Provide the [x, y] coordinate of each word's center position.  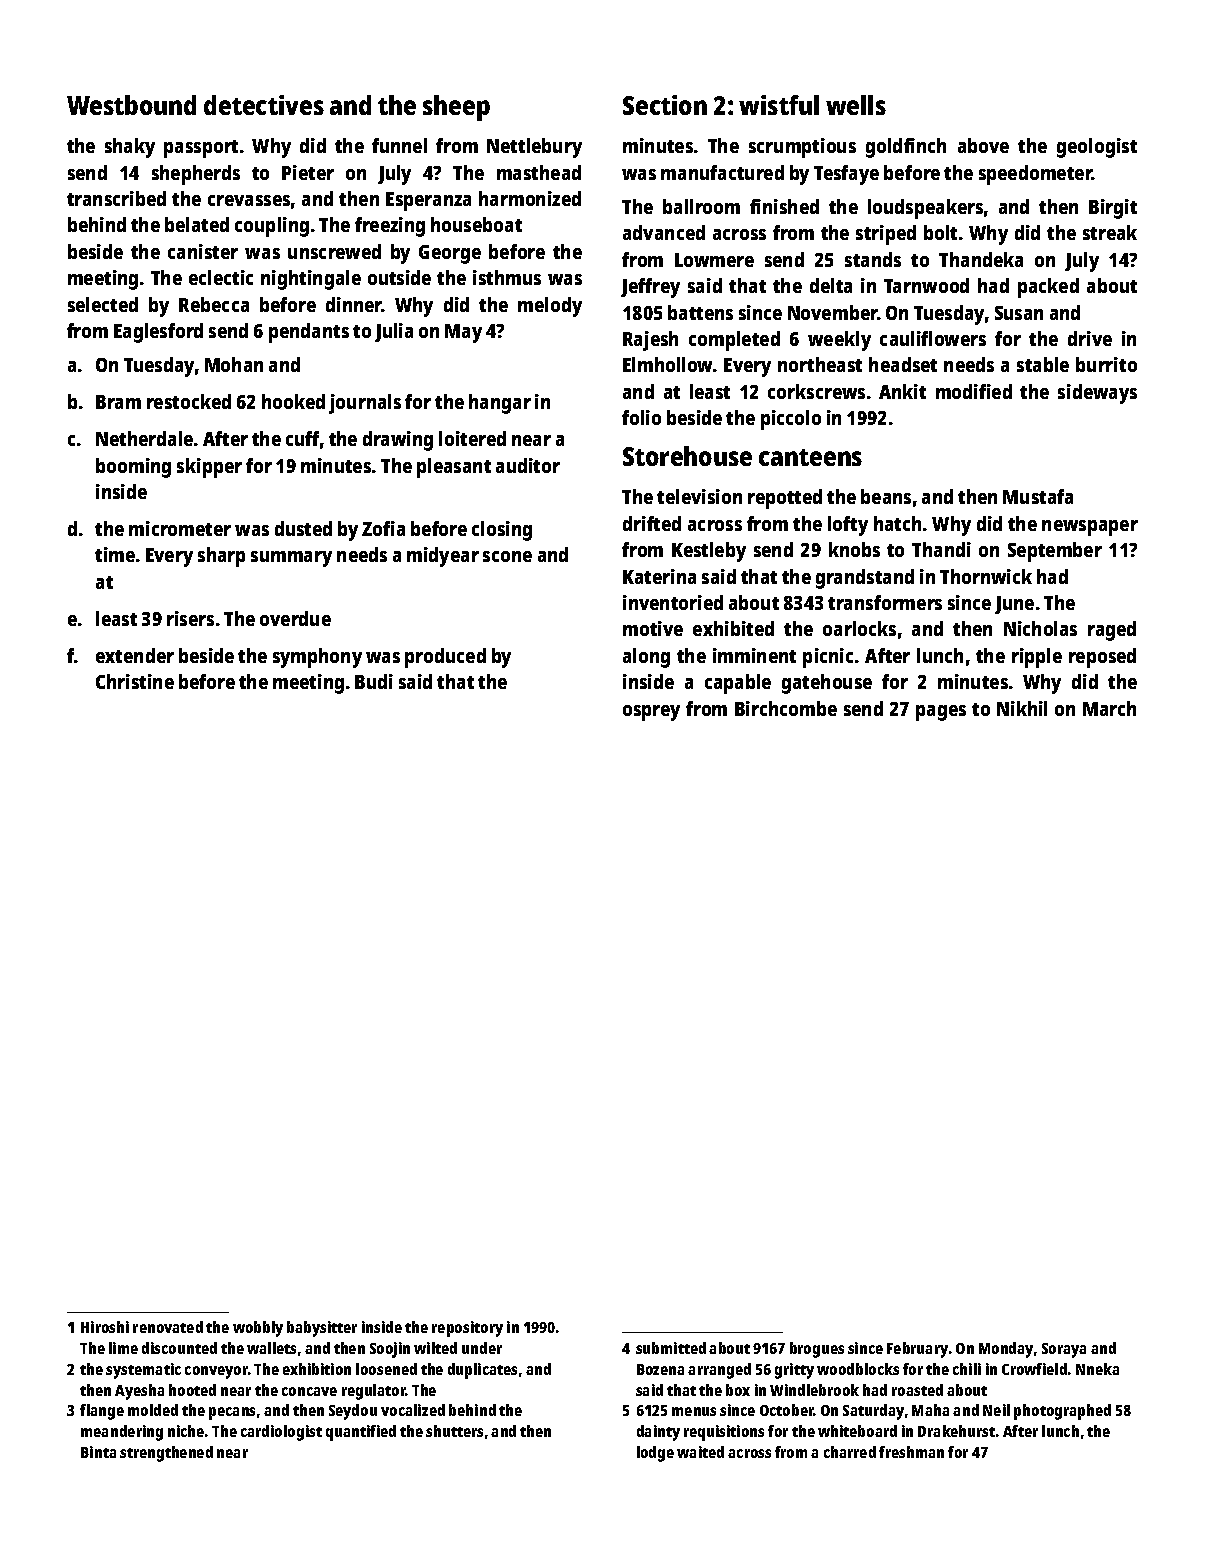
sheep [456, 108]
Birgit [1113, 209]
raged [1112, 631]
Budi [374, 681]
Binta [98, 1452]
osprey [651, 713]
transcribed [116, 198]
